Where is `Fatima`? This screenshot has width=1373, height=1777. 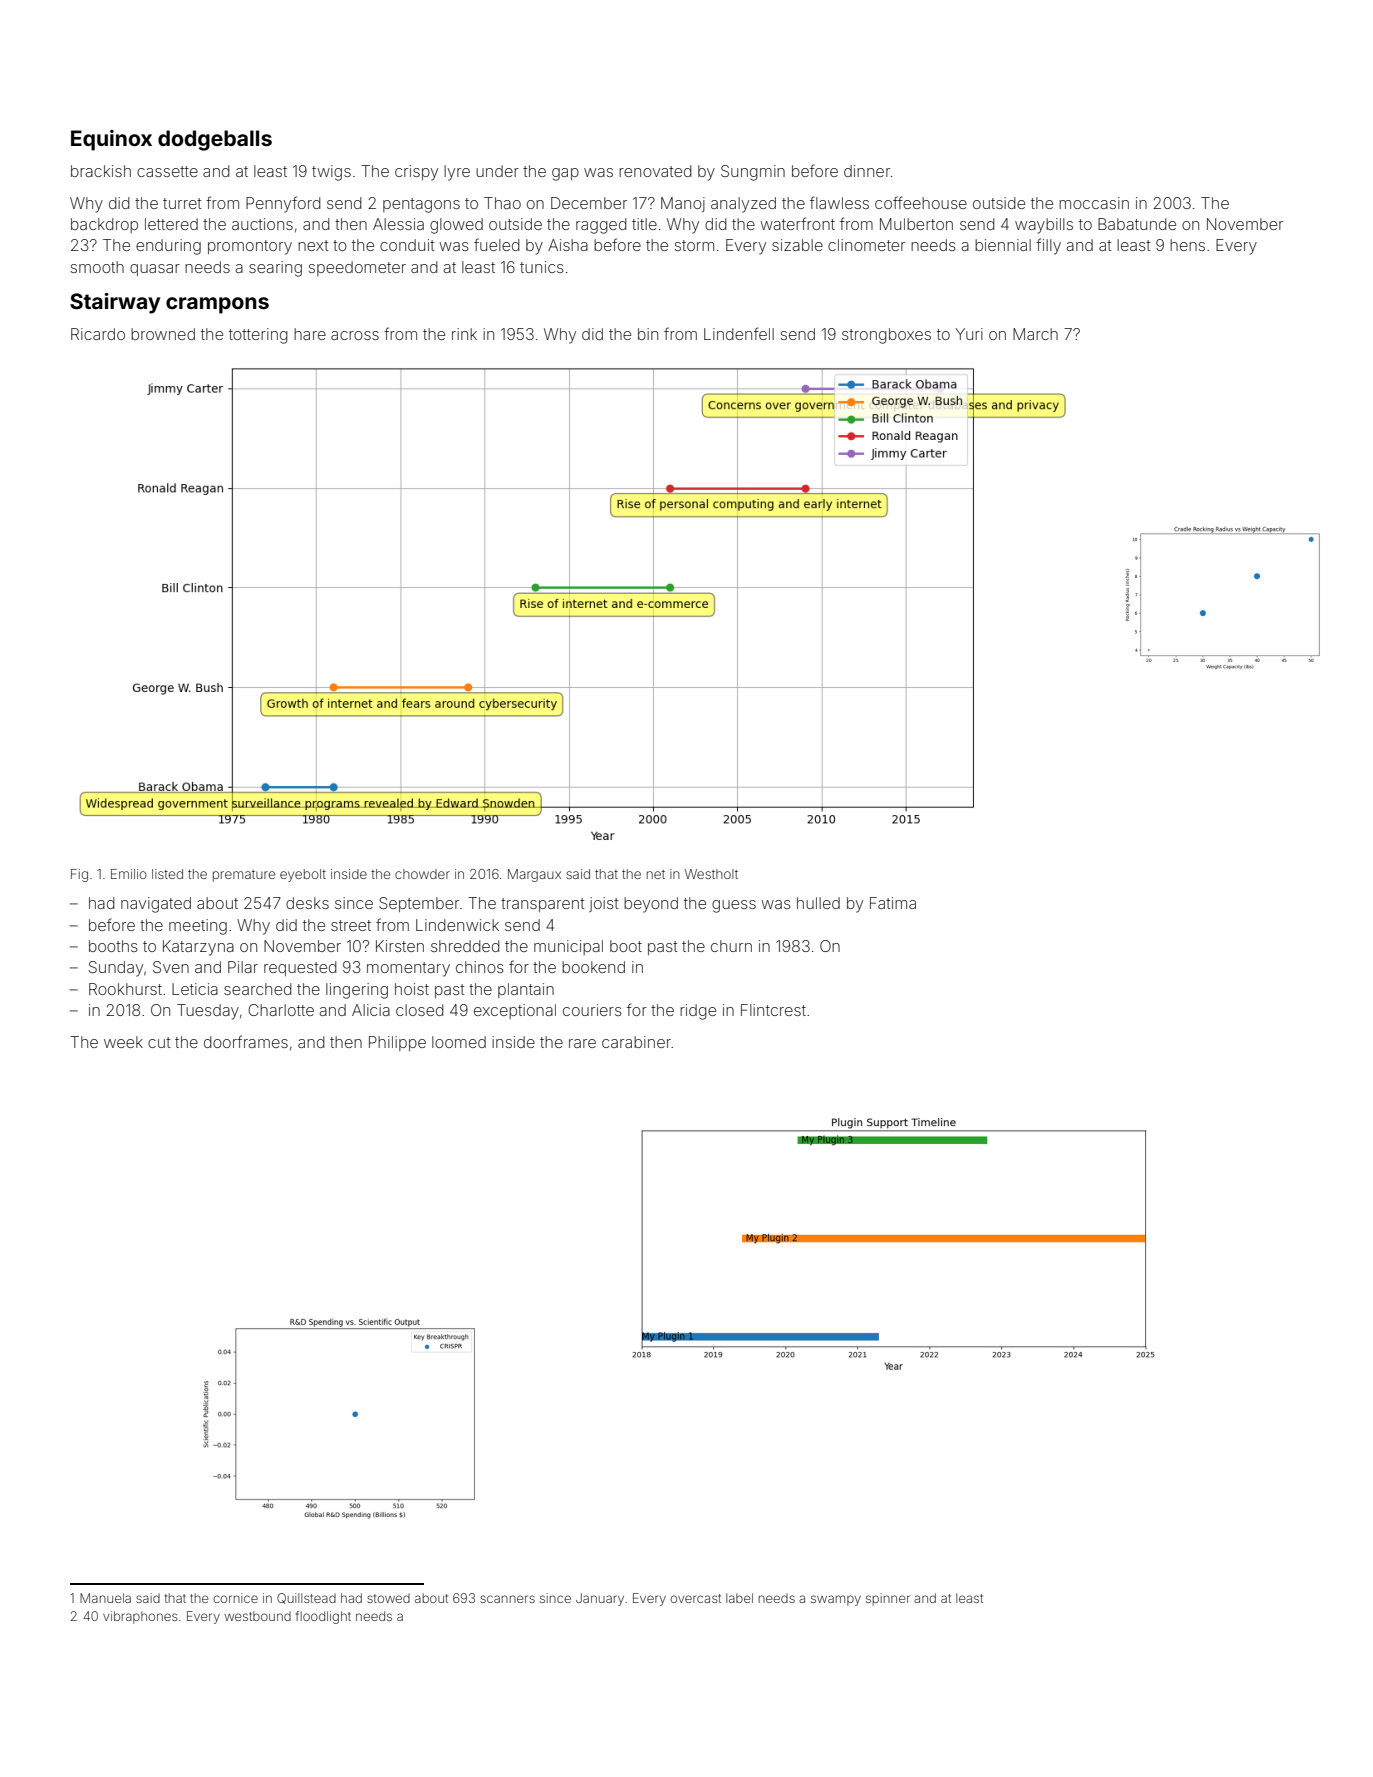 Fatima is located at coordinates (893, 903).
